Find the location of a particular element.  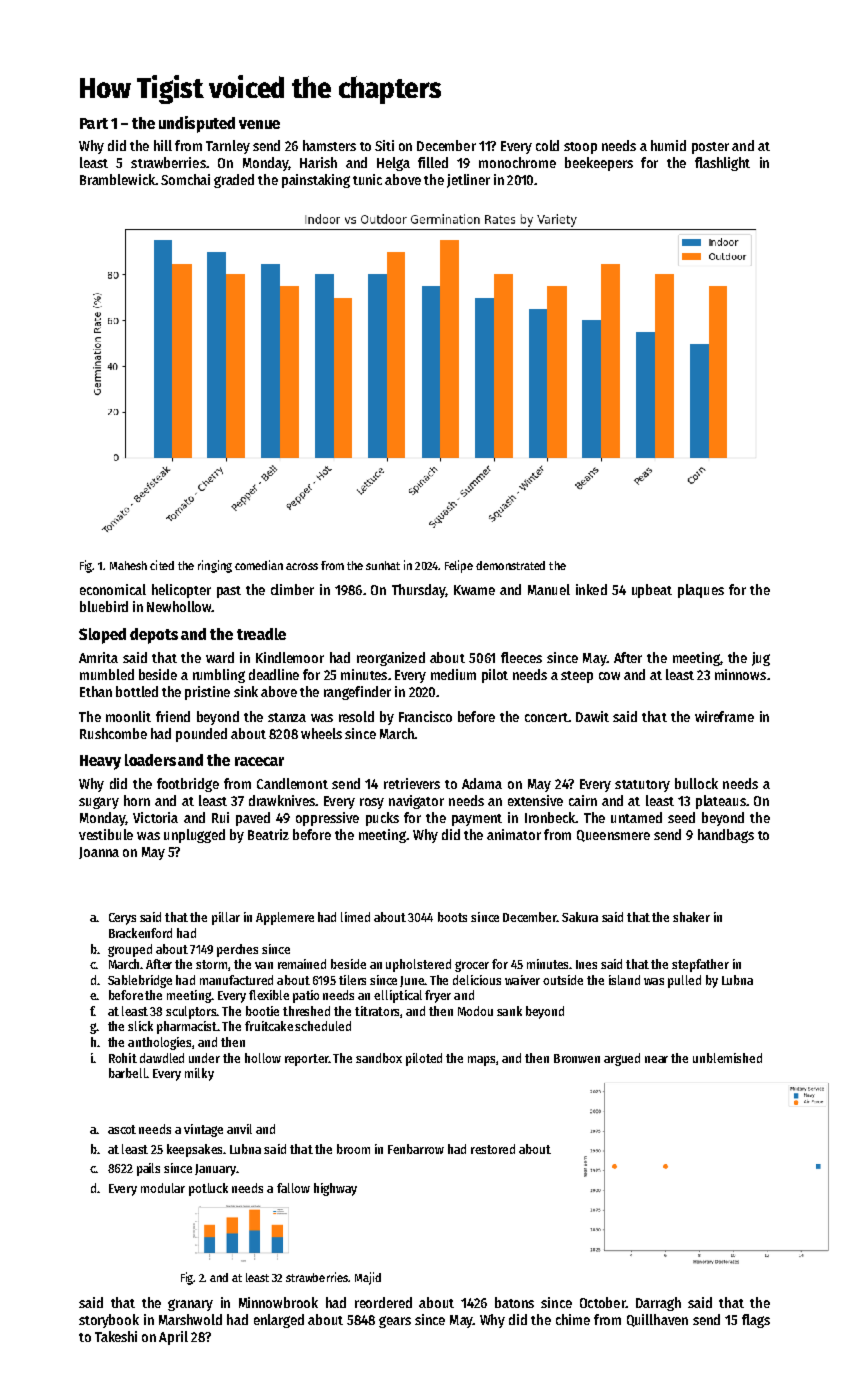

plaques is located at coordinates (701, 591).
